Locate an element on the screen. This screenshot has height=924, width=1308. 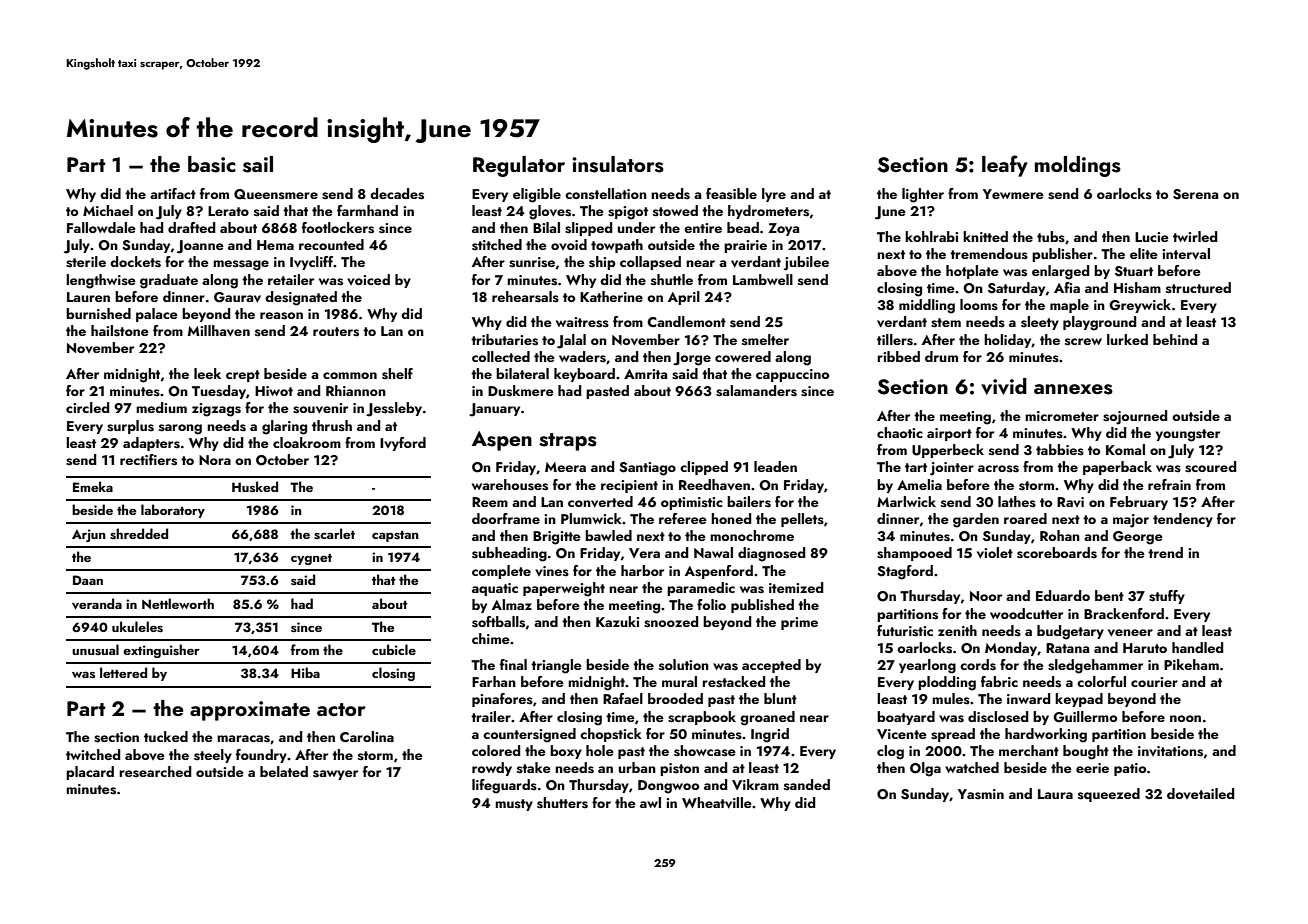
subheading is located at coordinates (509, 554).
